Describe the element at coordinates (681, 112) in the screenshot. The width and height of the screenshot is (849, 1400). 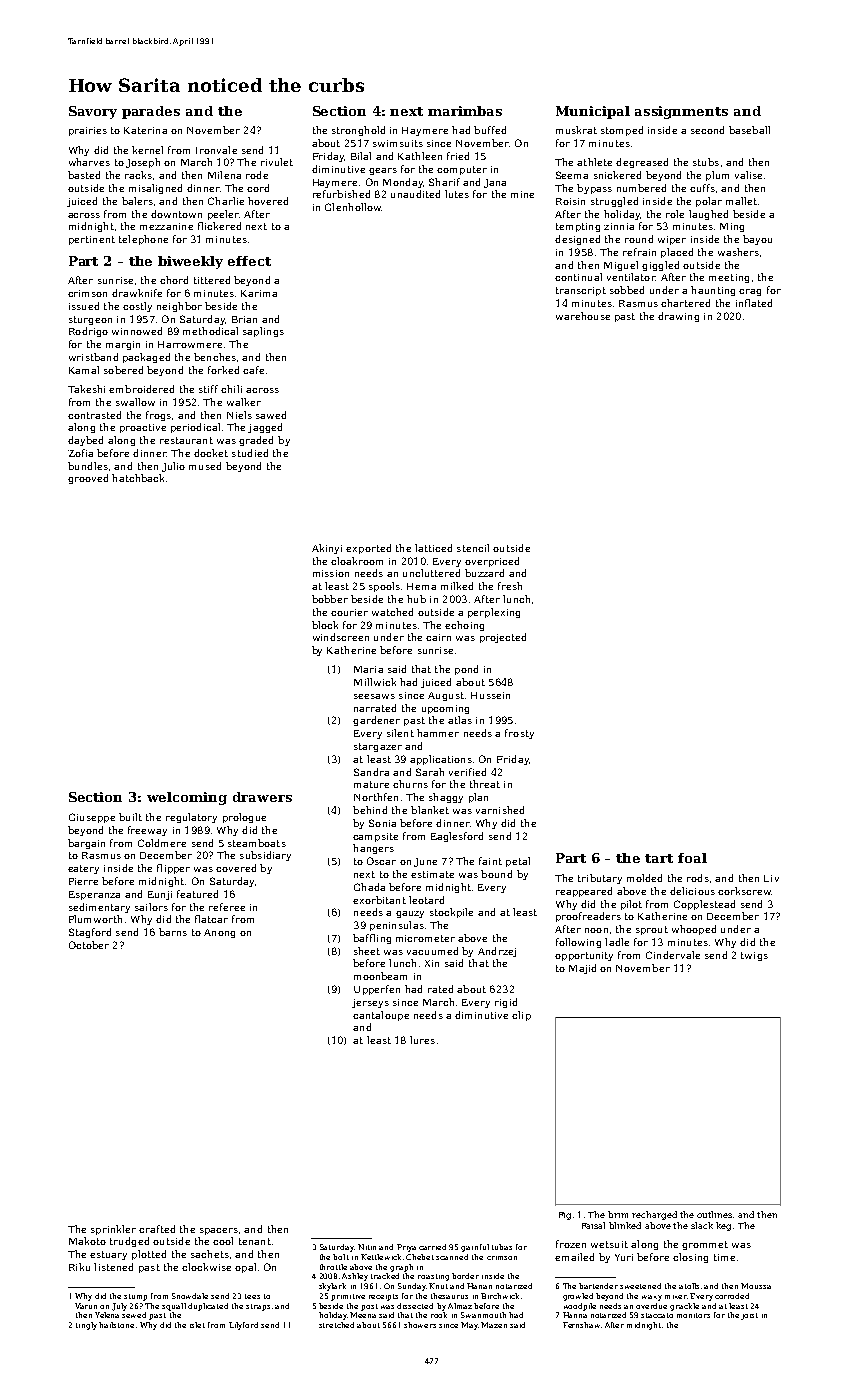
I see `assignments` at that location.
